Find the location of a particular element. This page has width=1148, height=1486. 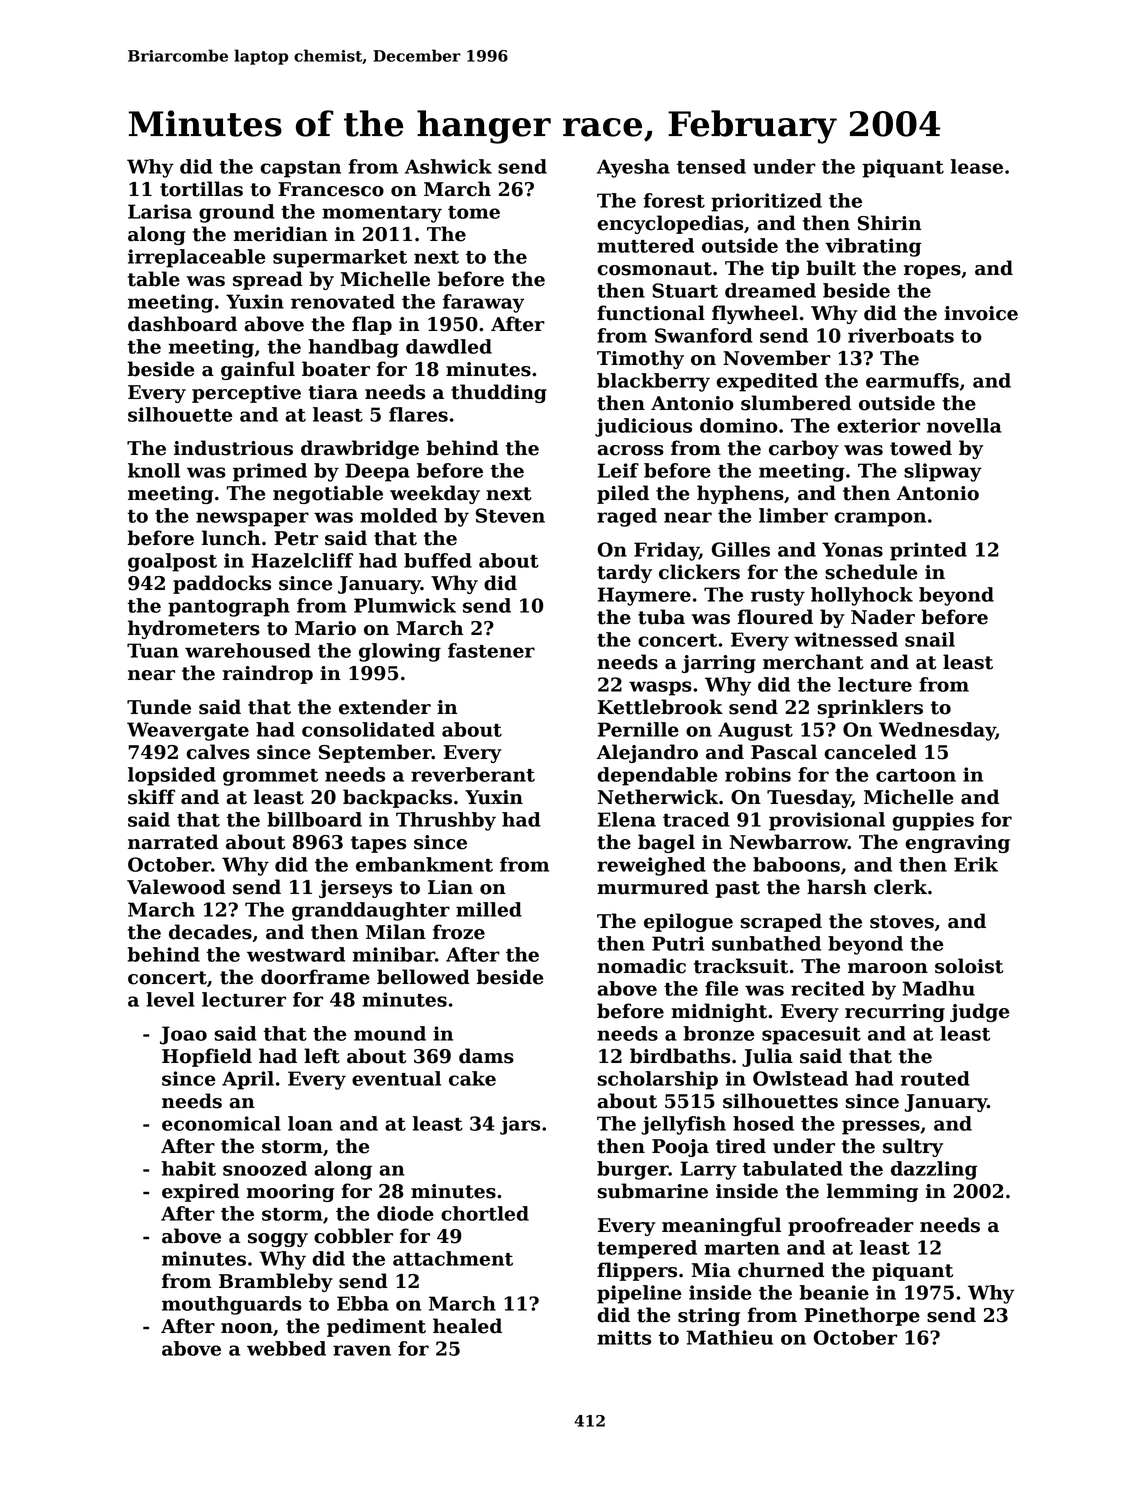

capstan is located at coordinates (300, 169).
